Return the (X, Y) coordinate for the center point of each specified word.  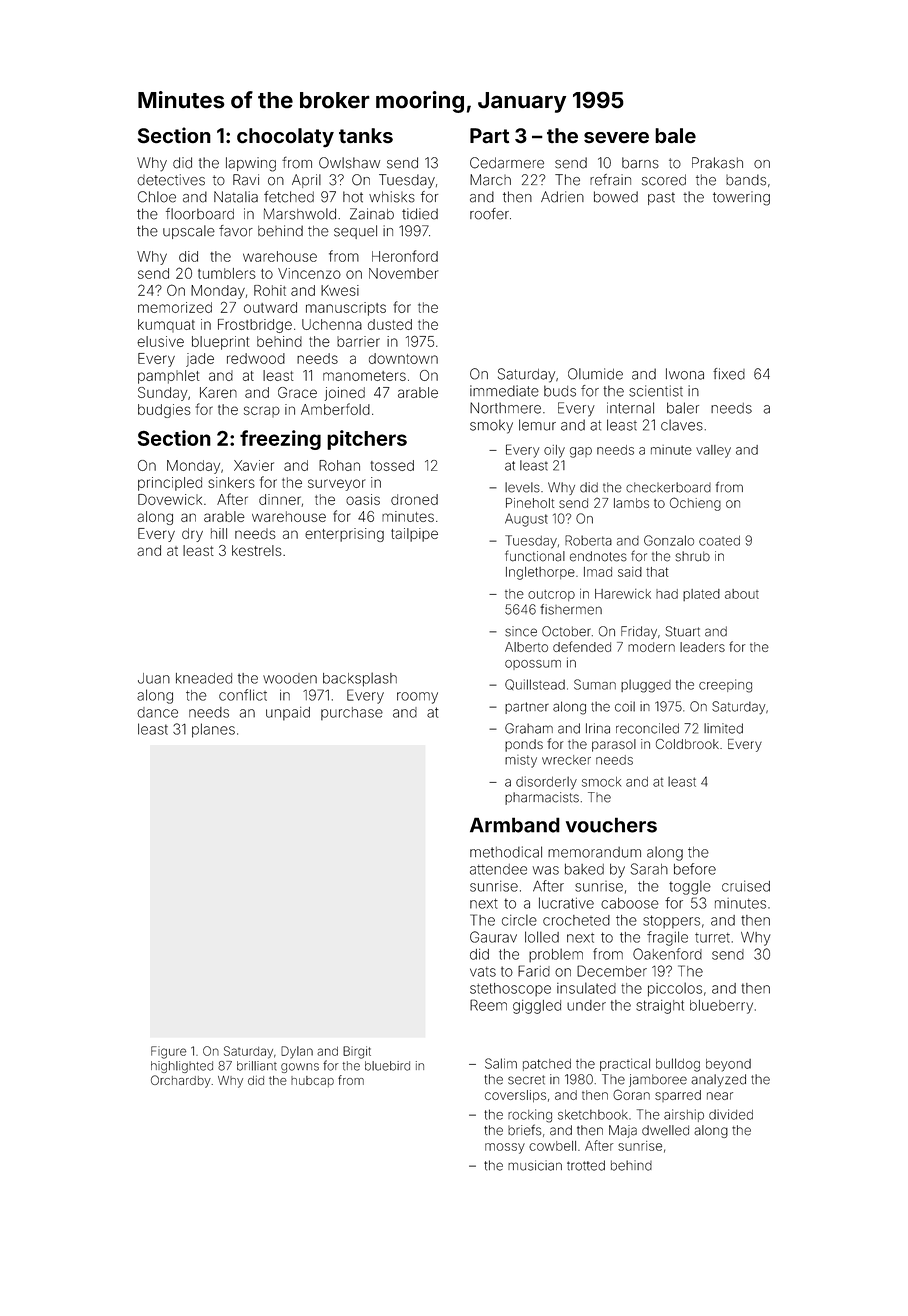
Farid (534, 971)
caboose (630, 903)
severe (616, 138)
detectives (171, 180)
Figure (168, 1052)
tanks (366, 136)
